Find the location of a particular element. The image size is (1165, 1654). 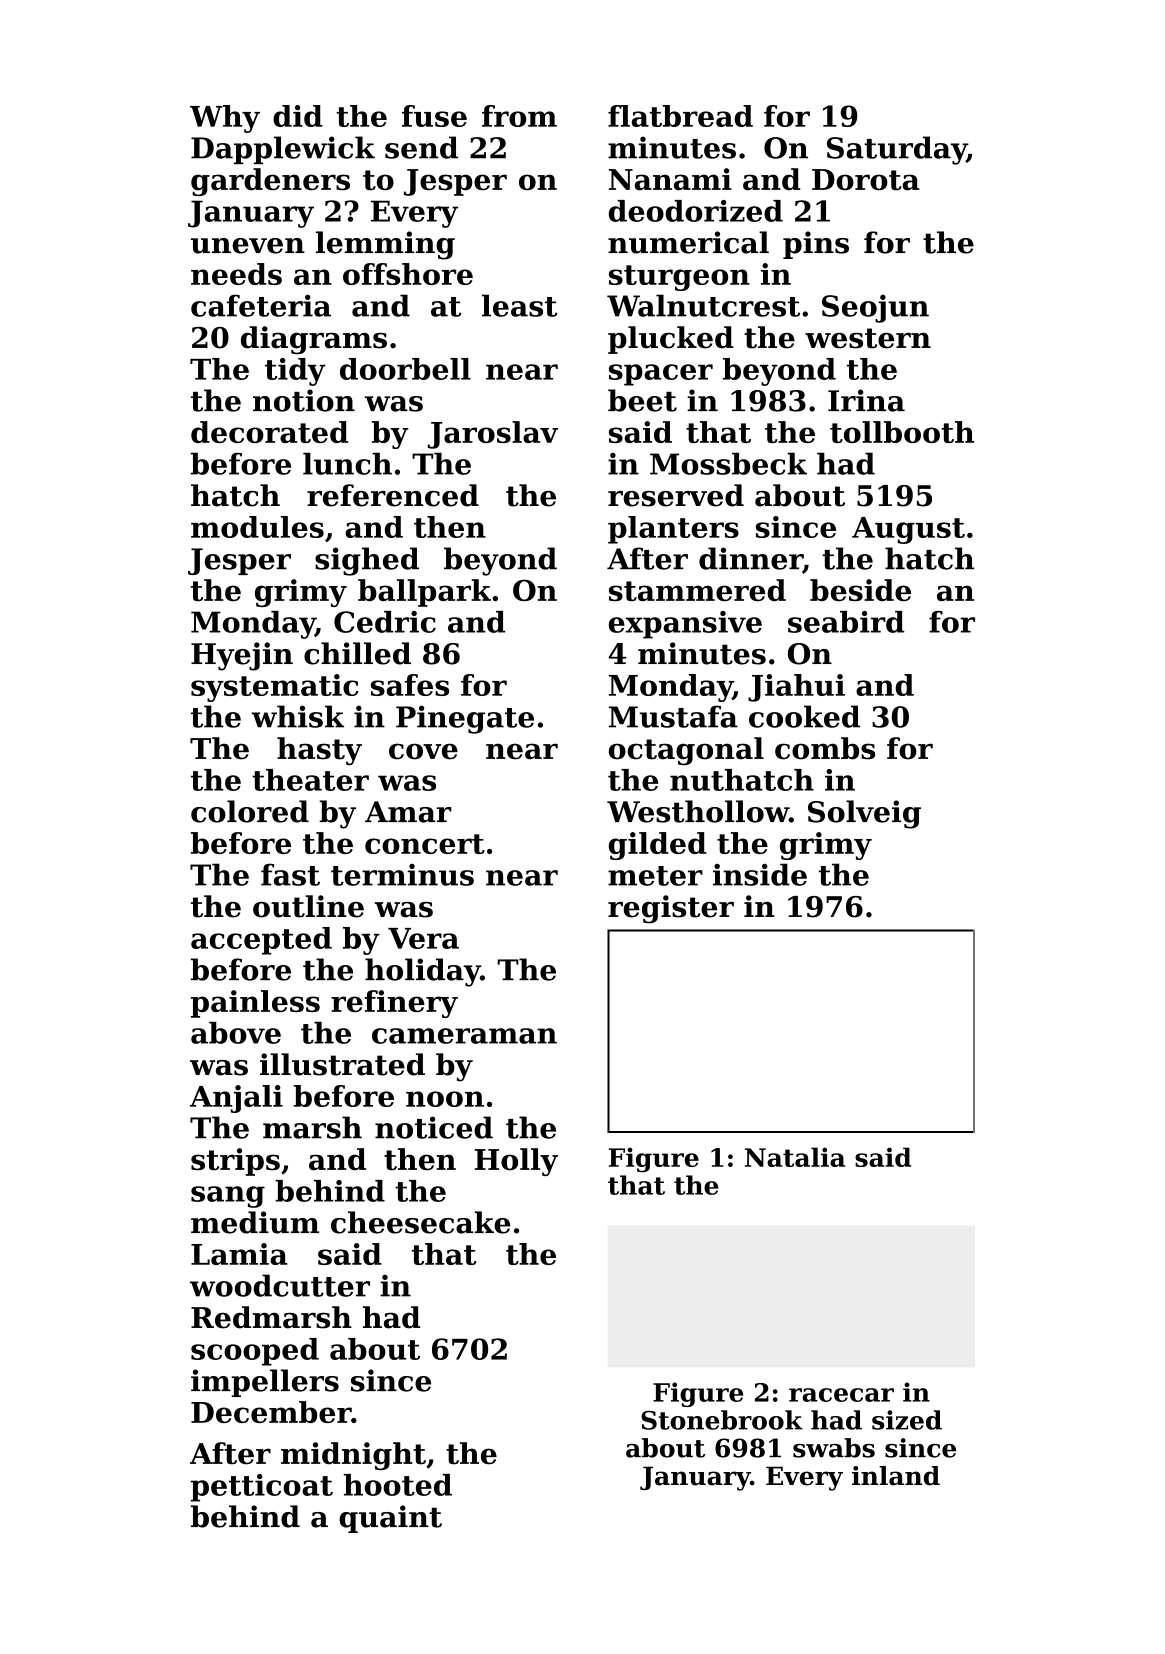

inland is located at coordinates (896, 1476).
